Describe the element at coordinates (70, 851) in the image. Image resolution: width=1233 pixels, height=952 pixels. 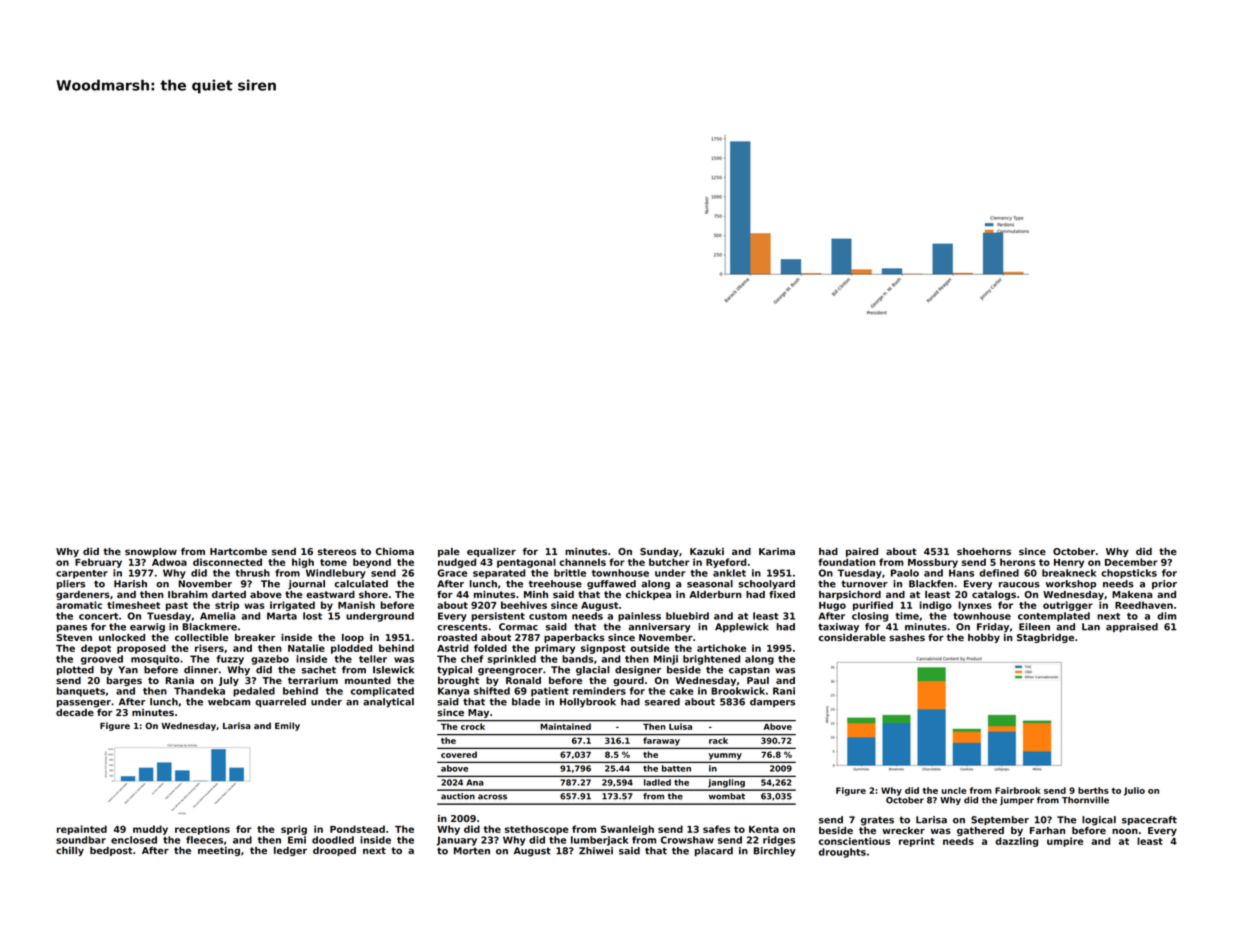
I see `chilly` at that location.
